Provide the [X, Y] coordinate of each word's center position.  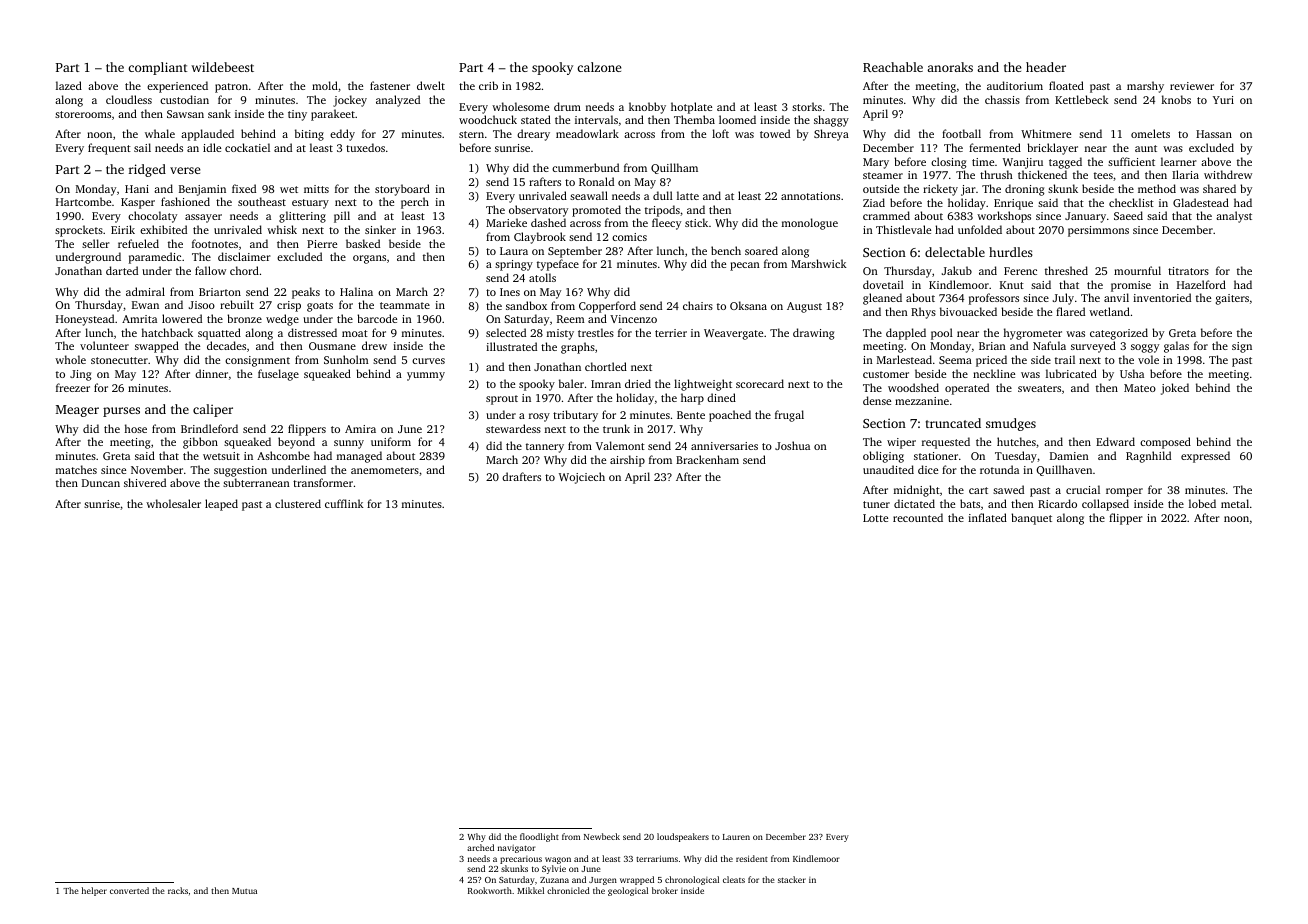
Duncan [101, 483]
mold [325, 85]
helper [94, 891]
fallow [210, 270]
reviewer [1192, 86]
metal [1235, 503]
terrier [671, 333]
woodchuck [488, 119]
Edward [1115, 441]
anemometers [385, 470]
